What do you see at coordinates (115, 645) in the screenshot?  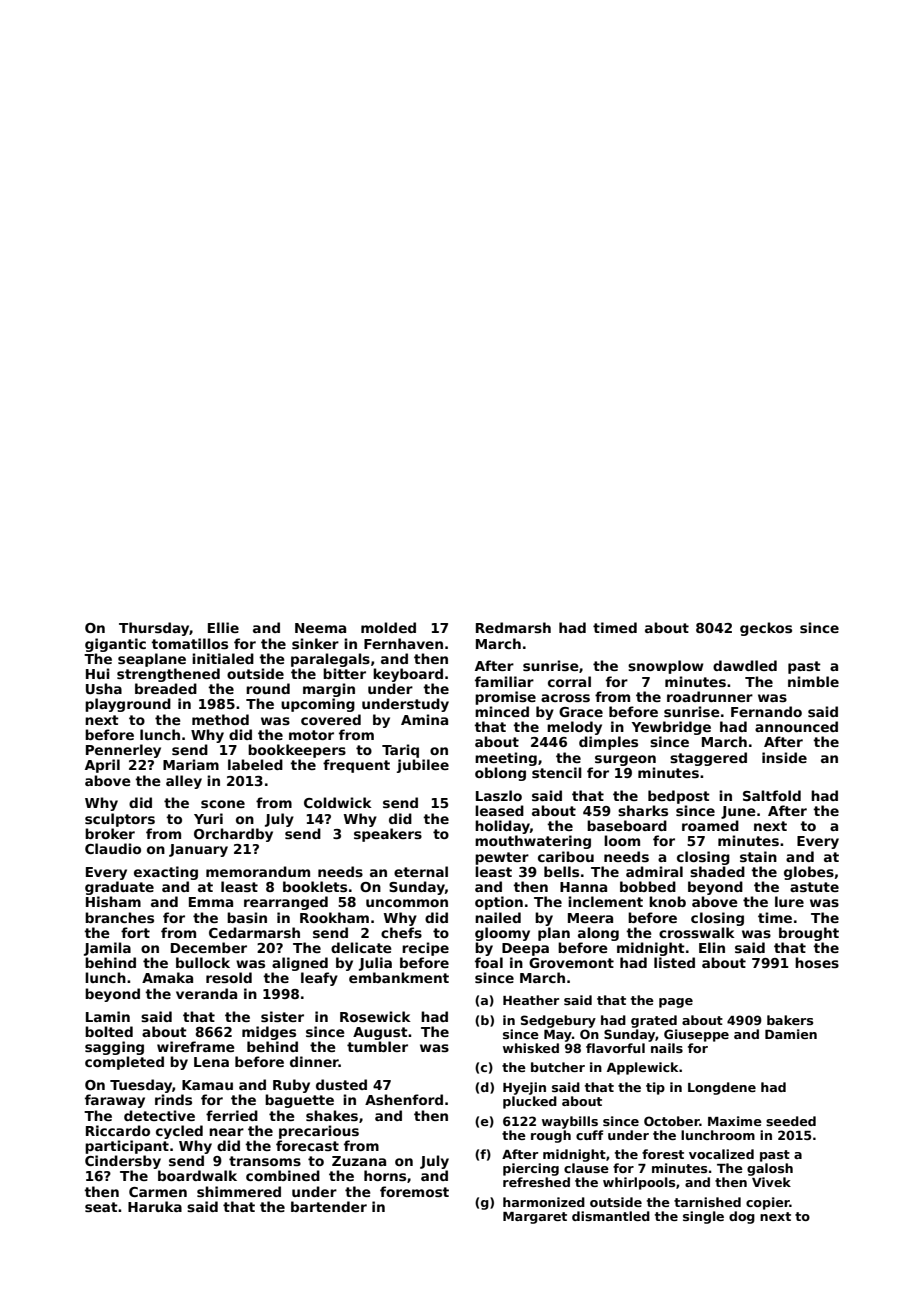 I see `gigantic` at bounding box center [115, 645].
